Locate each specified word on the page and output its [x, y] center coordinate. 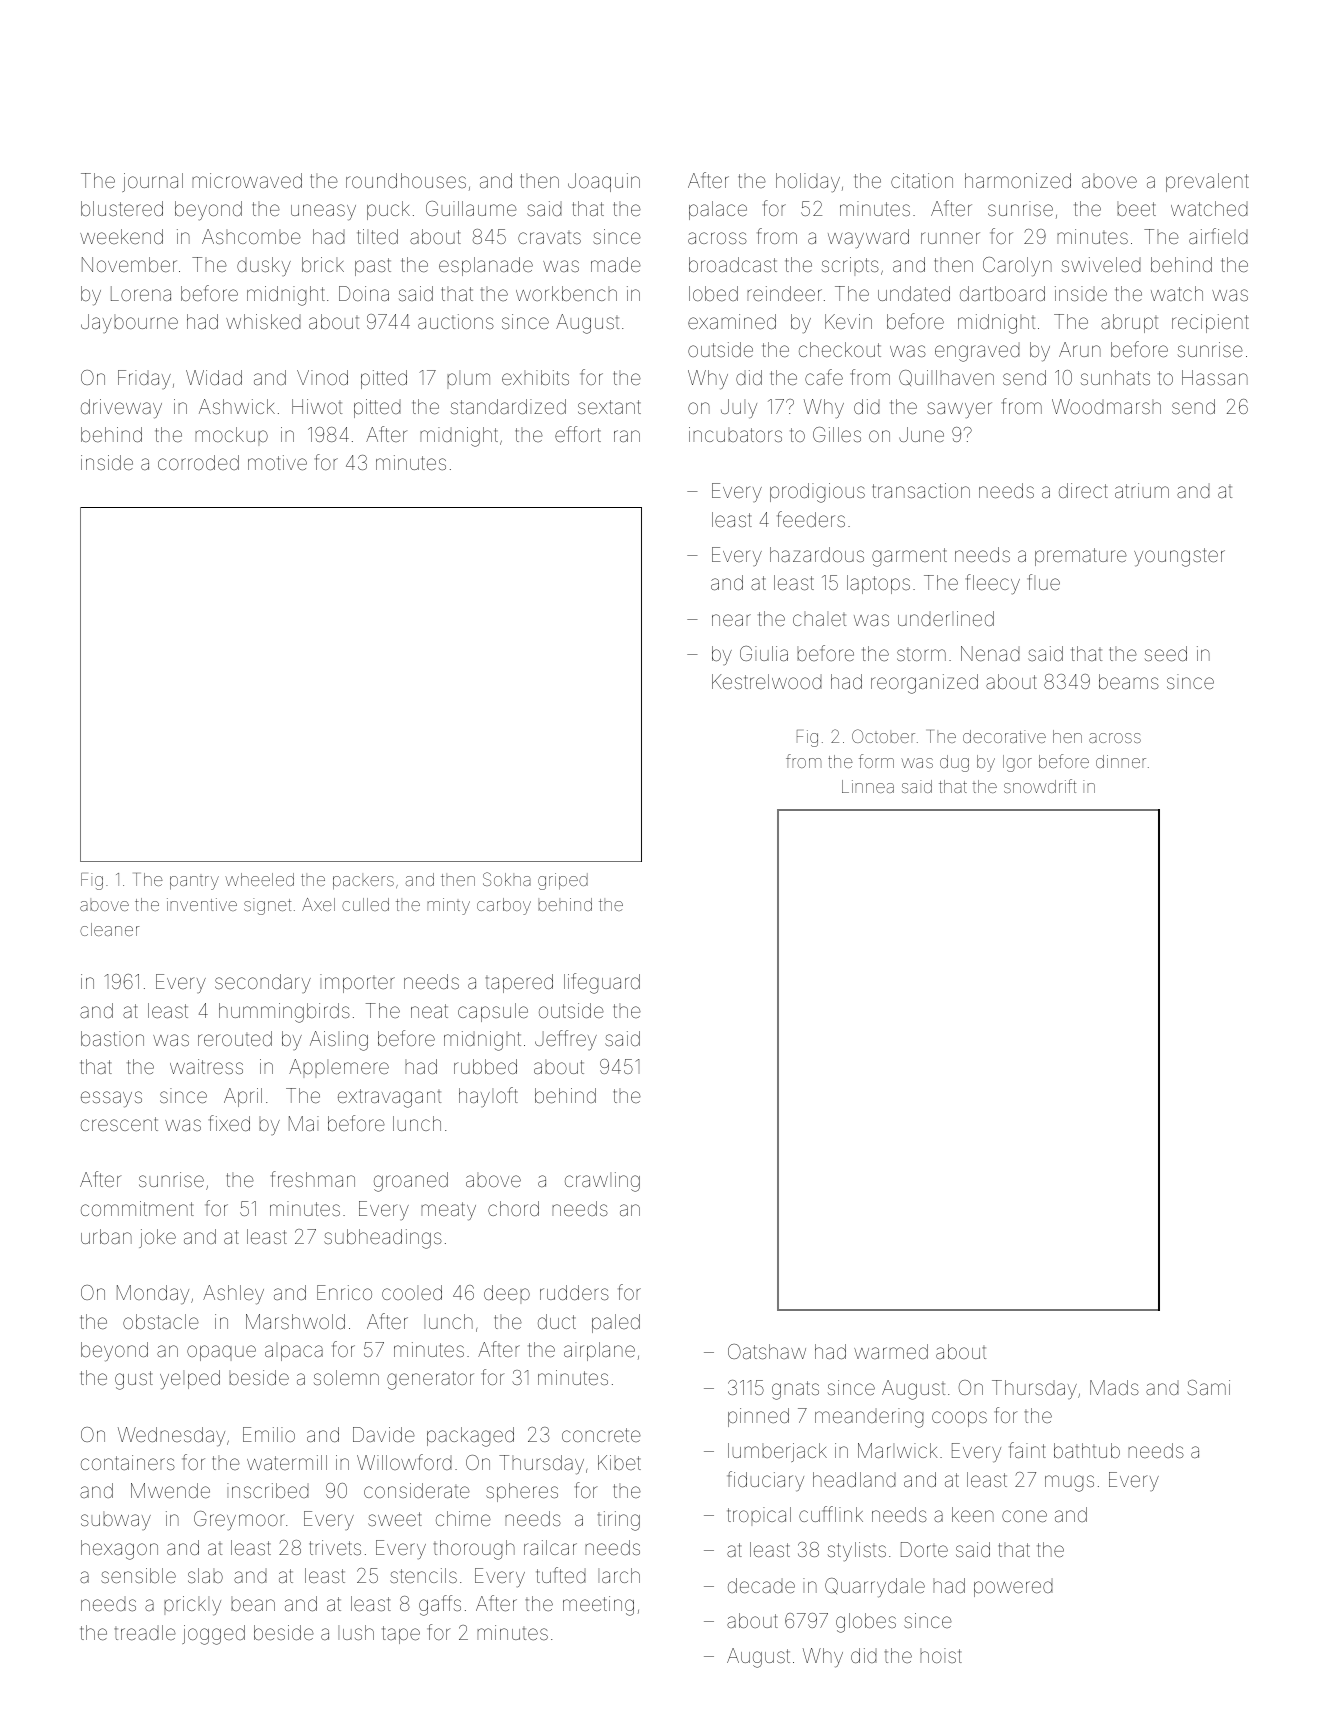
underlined [946, 618]
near [731, 620]
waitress [206, 1066]
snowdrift [1040, 786]
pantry [194, 883]
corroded [198, 462]
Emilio [269, 1434]
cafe [824, 377]
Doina [364, 293]
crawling [602, 1182]
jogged [213, 1635]
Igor [1017, 763]
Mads [1114, 1387]
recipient [1210, 323]
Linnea [868, 786]
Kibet [619, 1462]
